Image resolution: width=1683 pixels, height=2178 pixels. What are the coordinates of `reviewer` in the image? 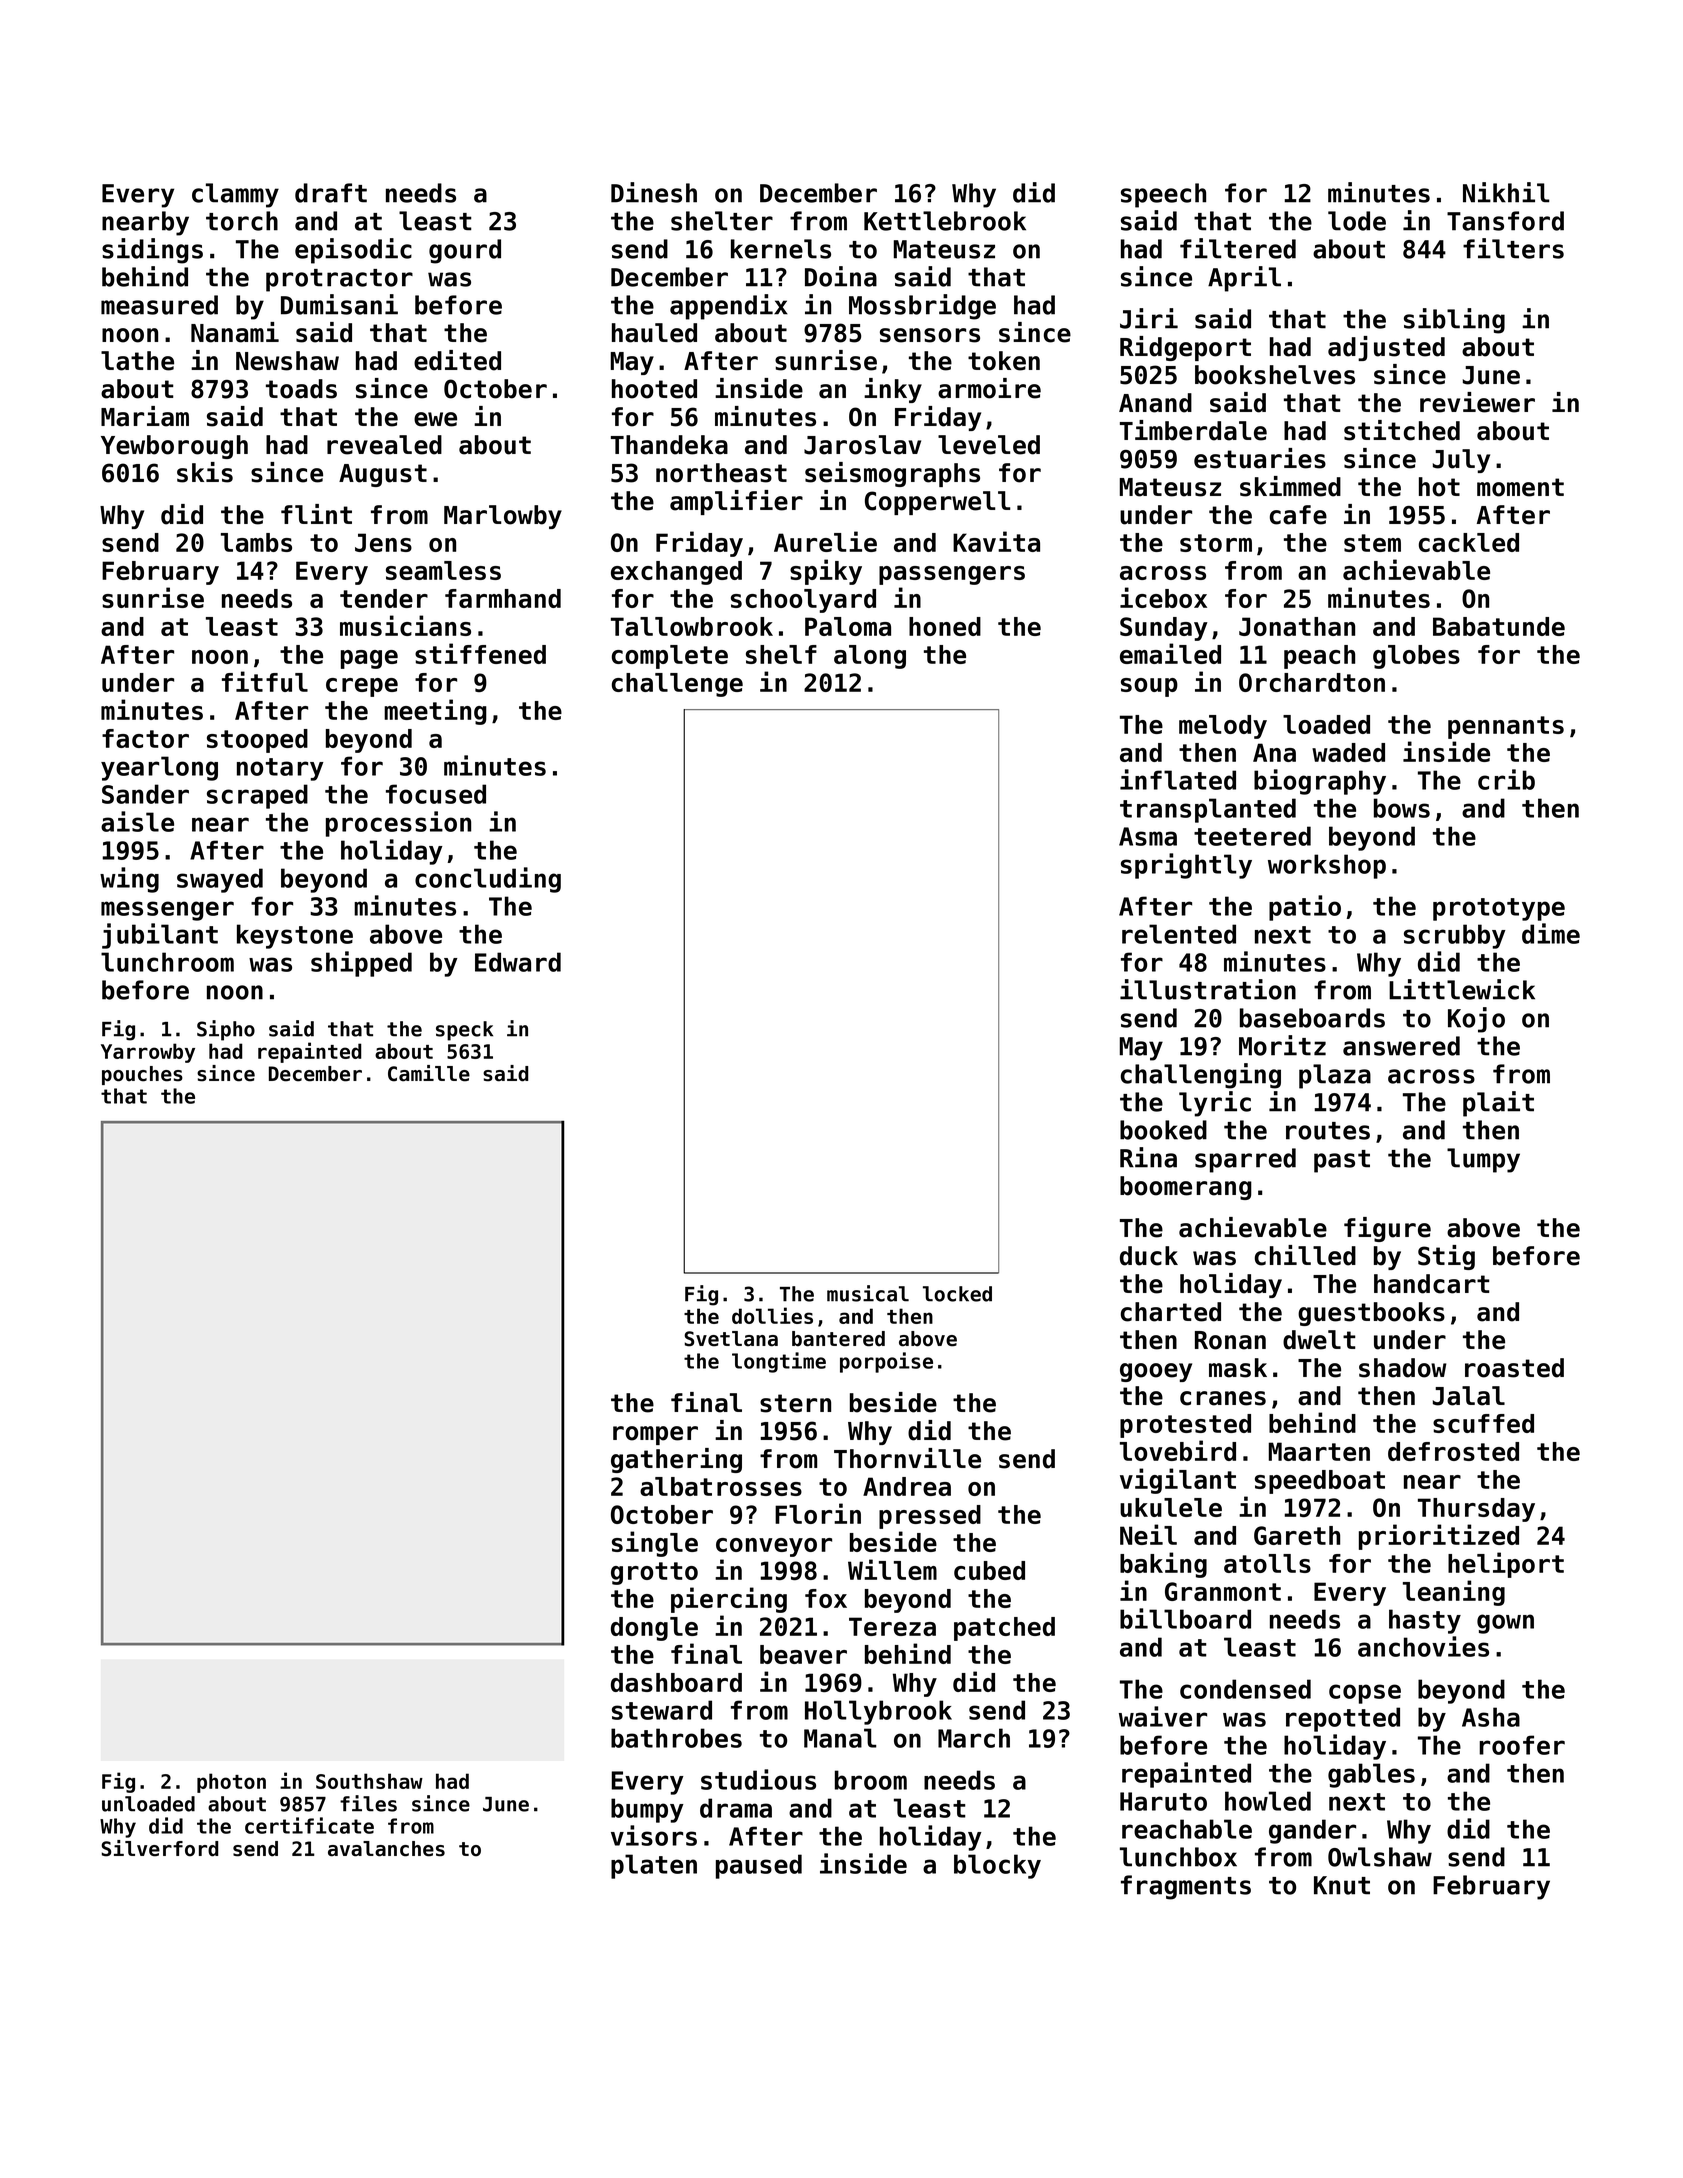 It's located at (1477, 402).
